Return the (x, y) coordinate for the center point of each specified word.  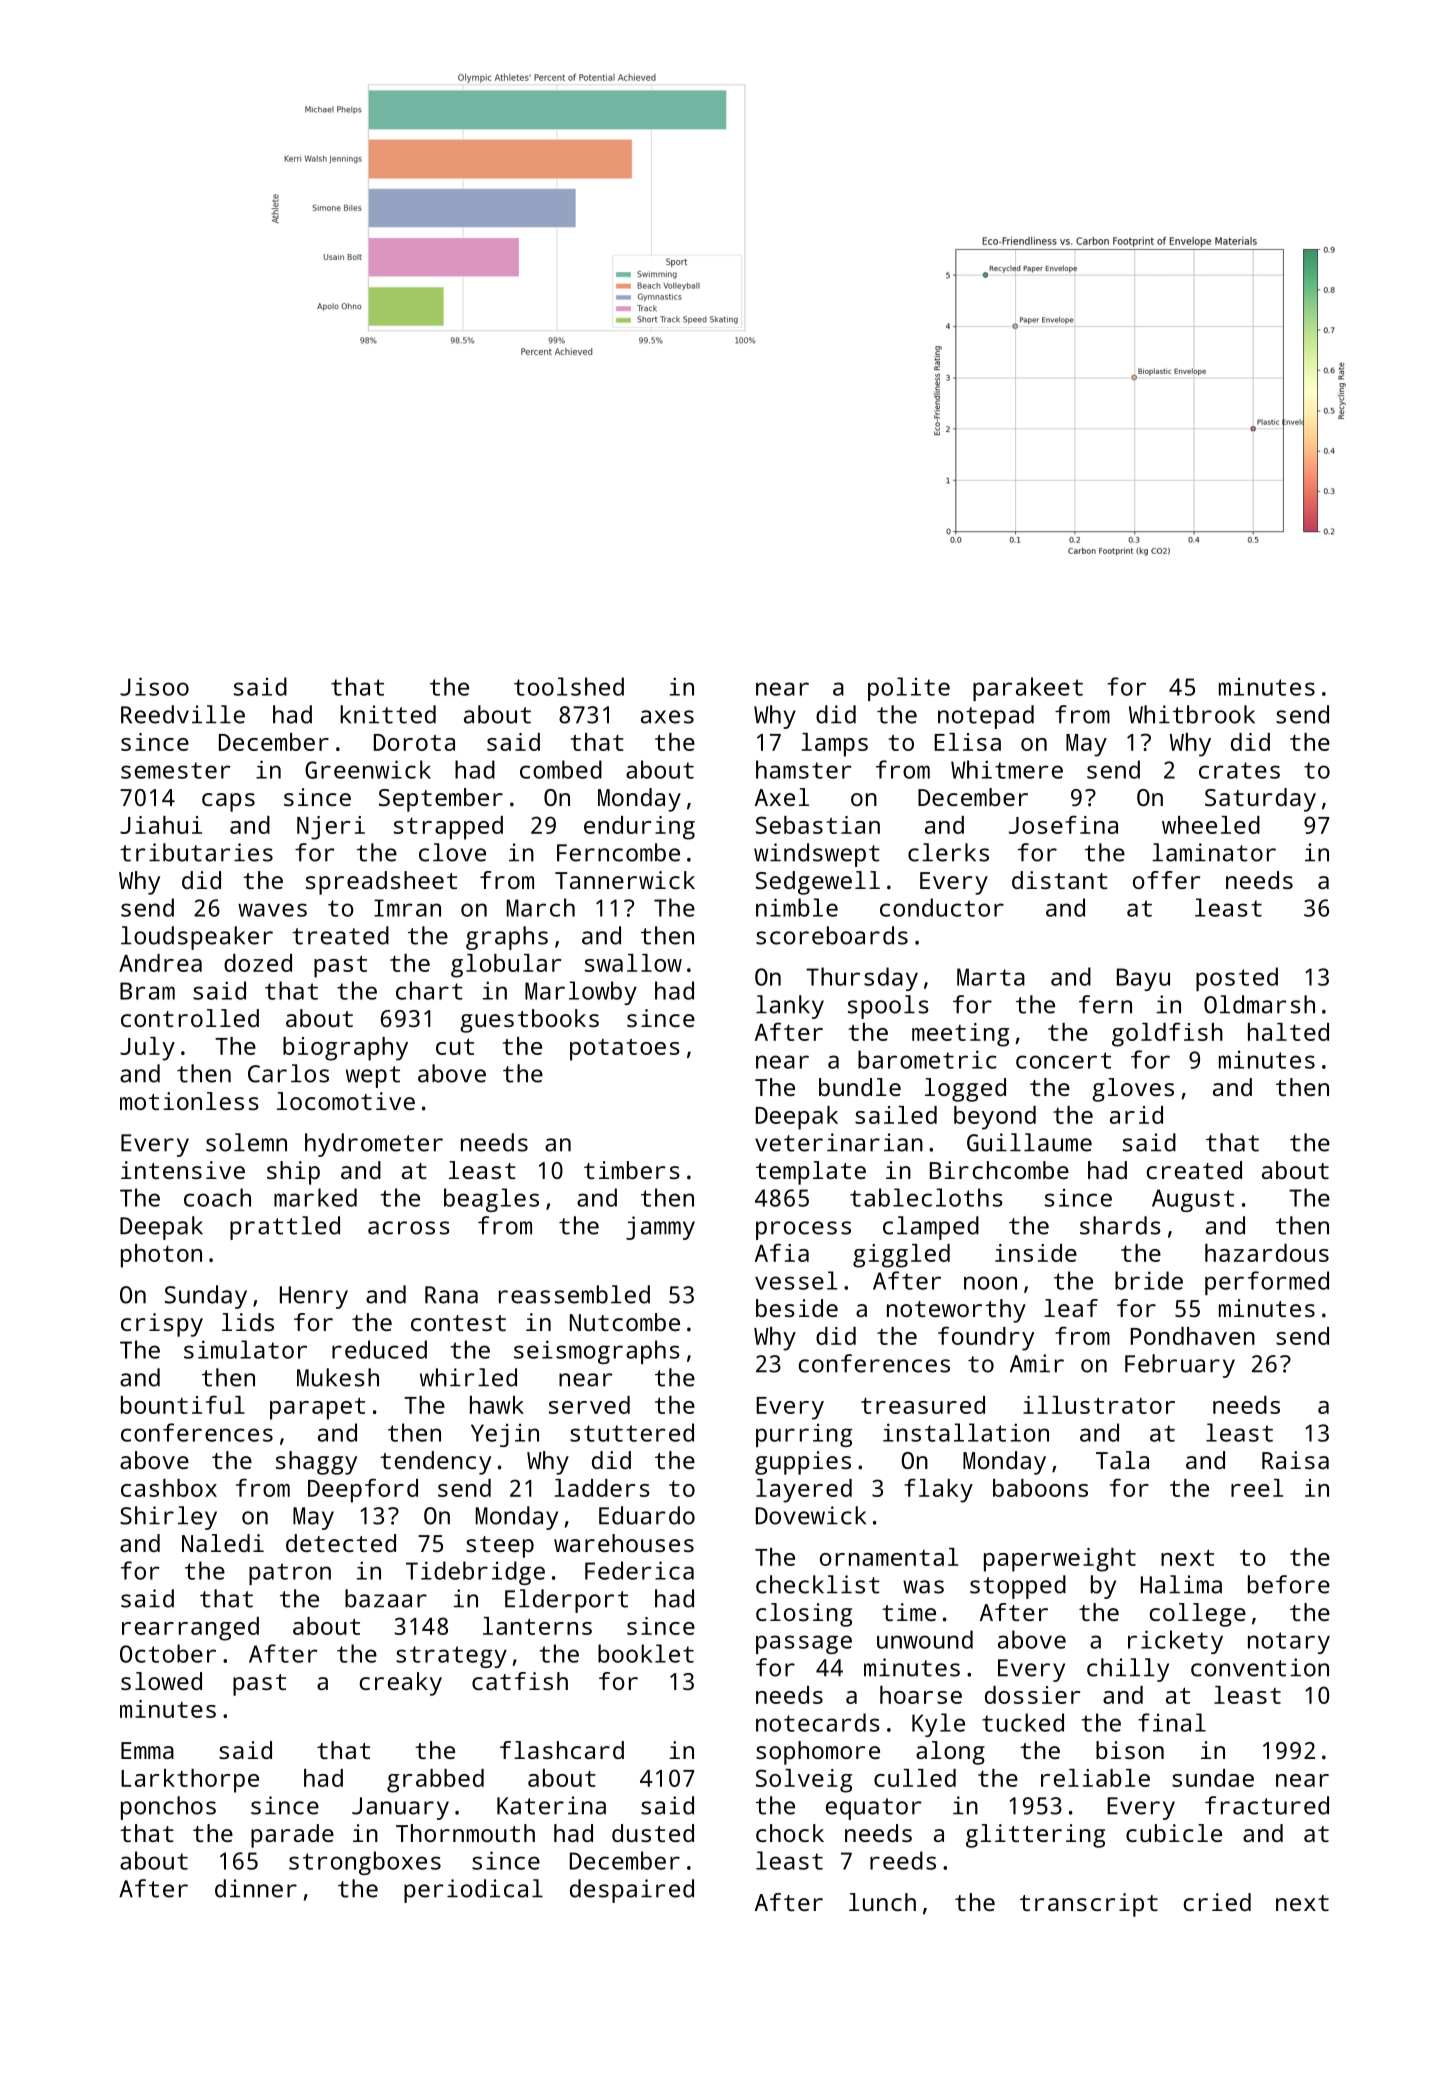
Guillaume (1029, 1142)
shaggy (316, 1463)
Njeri (331, 828)
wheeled (1211, 825)
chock (790, 1833)
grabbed (435, 1781)
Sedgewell (818, 883)
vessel (796, 1280)
